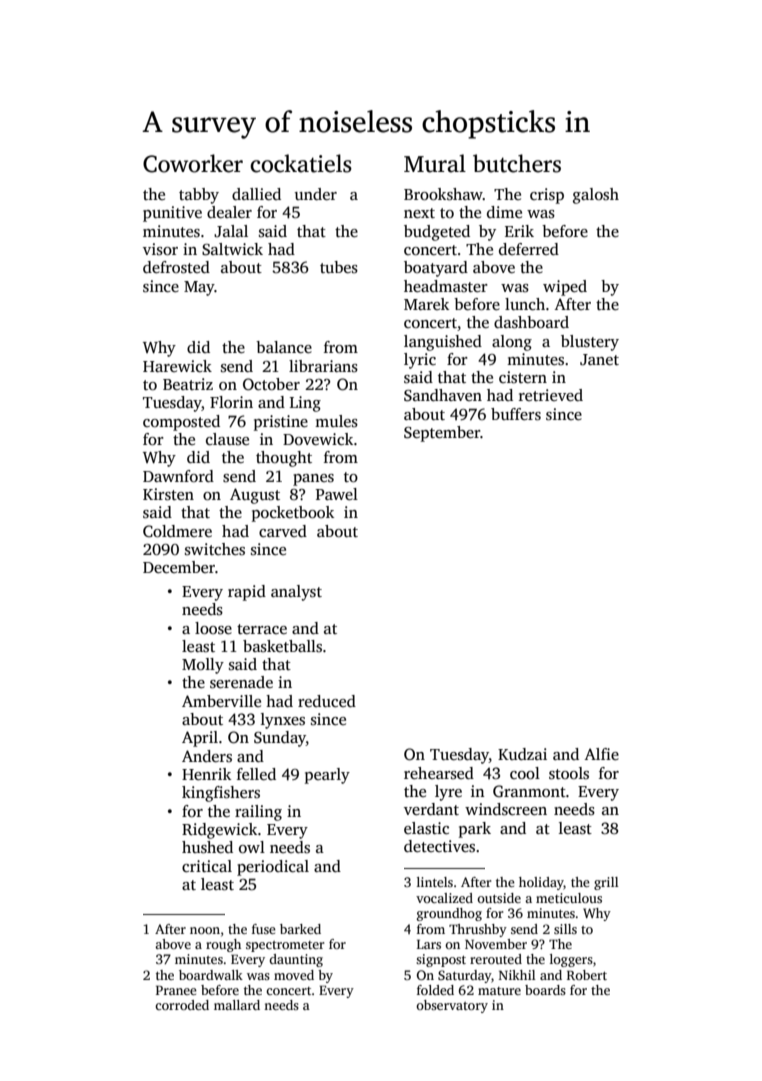 Image resolution: width=762 pixels, height=1081 pixels. What do you see at coordinates (205, 930) in the image?
I see `noon` at bounding box center [205, 930].
